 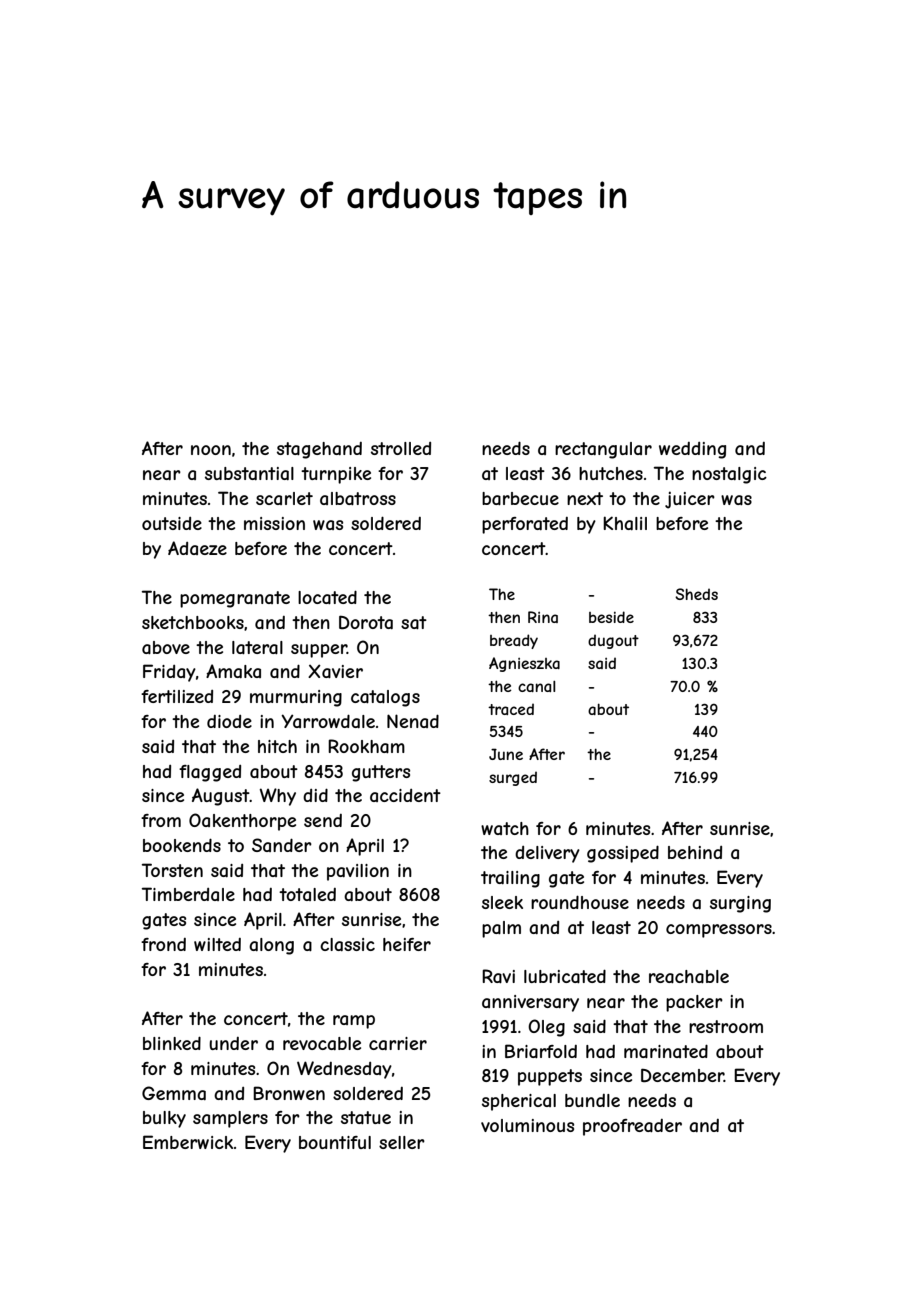 What do you see at coordinates (347, 944) in the image?
I see `classic` at bounding box center [347, 944].
